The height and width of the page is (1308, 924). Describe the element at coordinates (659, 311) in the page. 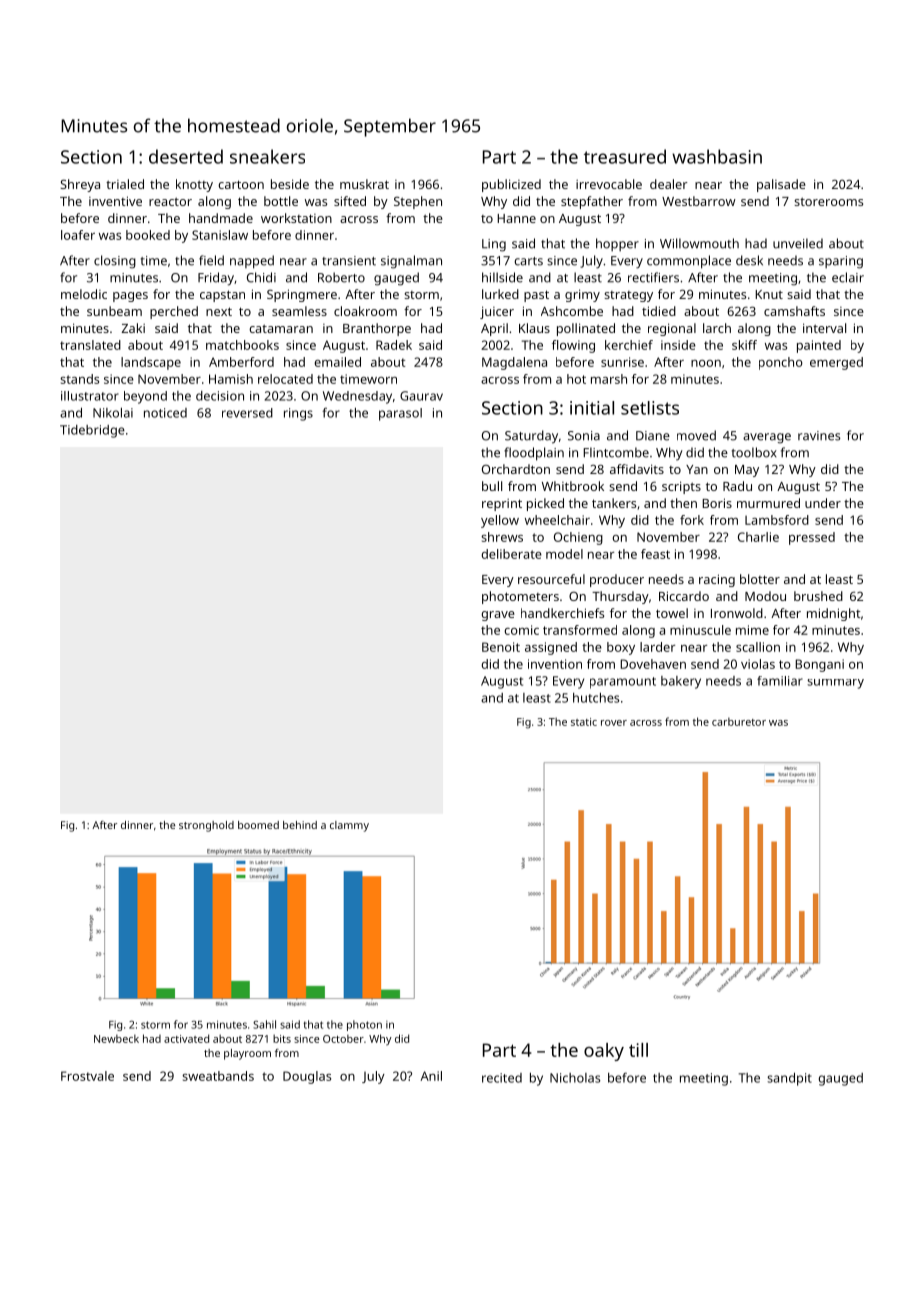

I see `tidied` at that location.
